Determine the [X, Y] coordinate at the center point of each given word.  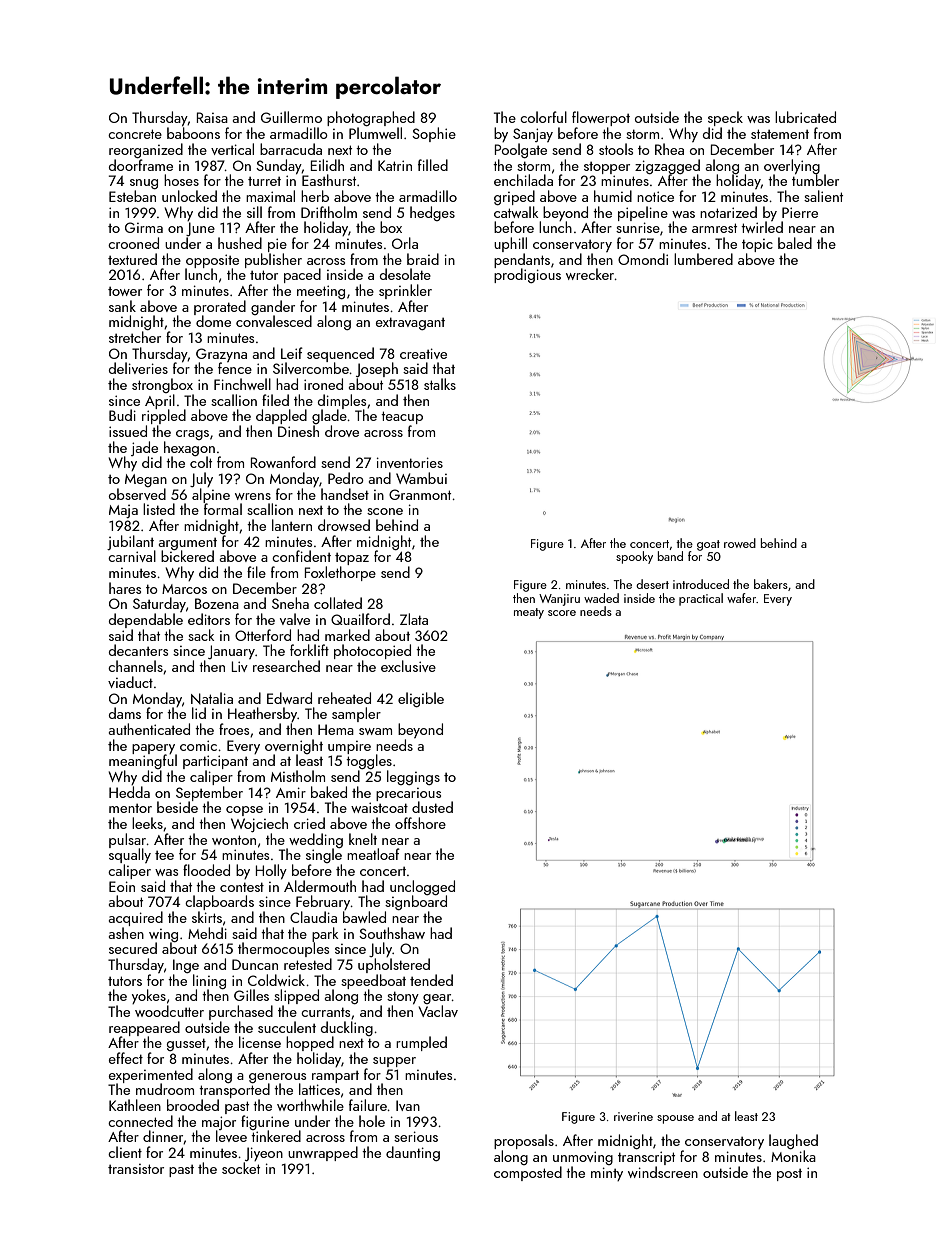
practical [701, 599]
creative [423, 353]
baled [795, 243]
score [562, 613]
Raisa [212, 117]
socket [241, 1168]
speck [725, 118]
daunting [413, 1153]
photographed [371, 118]
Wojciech [259, 824]
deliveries [138, 368]
